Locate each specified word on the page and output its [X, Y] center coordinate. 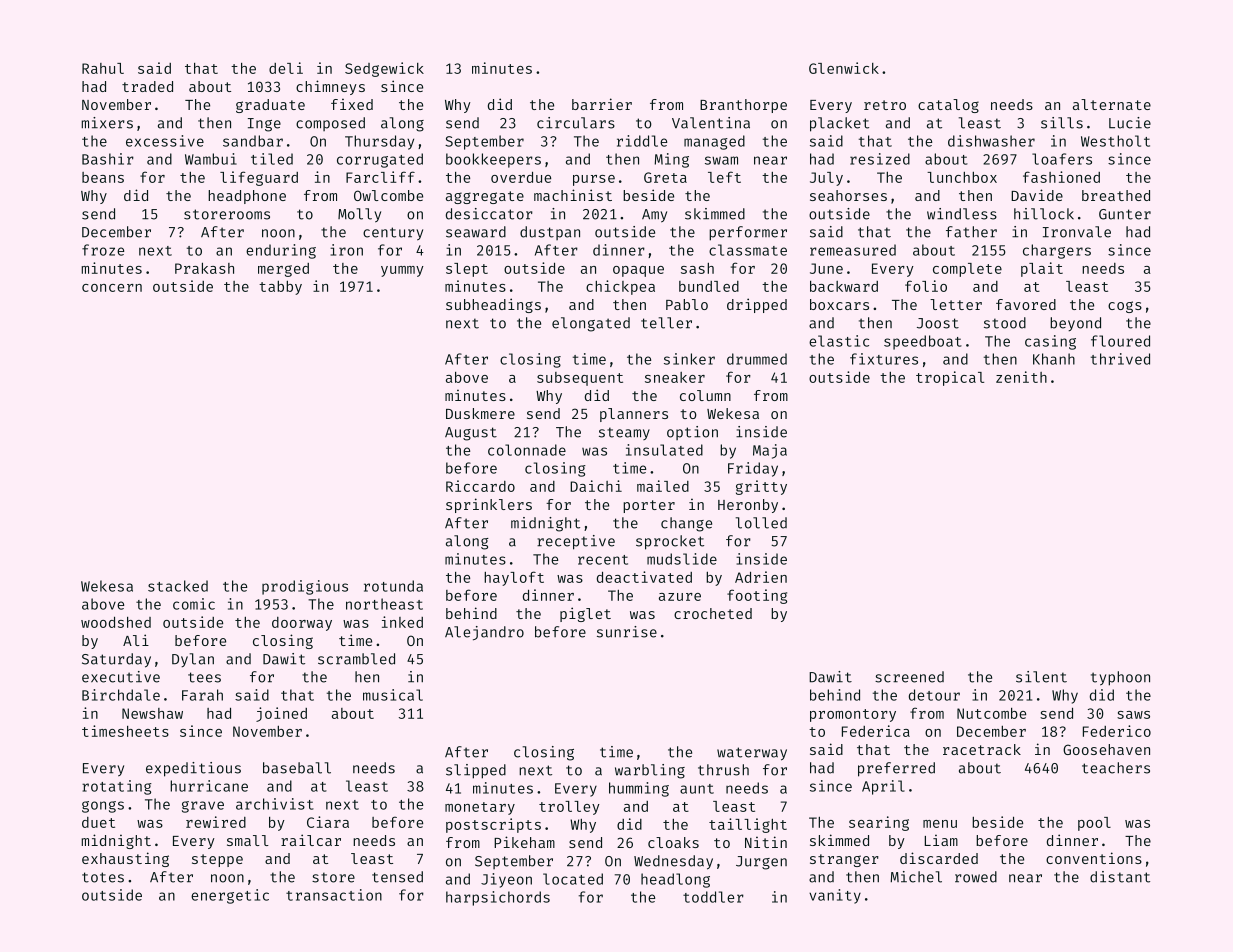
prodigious [305, 587]
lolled [761, 523]
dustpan [550, 233]
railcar [311, 840]
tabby [280, 287]
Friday [753, 469]
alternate [1112, 104]
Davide [1037, 195]
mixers [107, 123]
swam [721, 160]
